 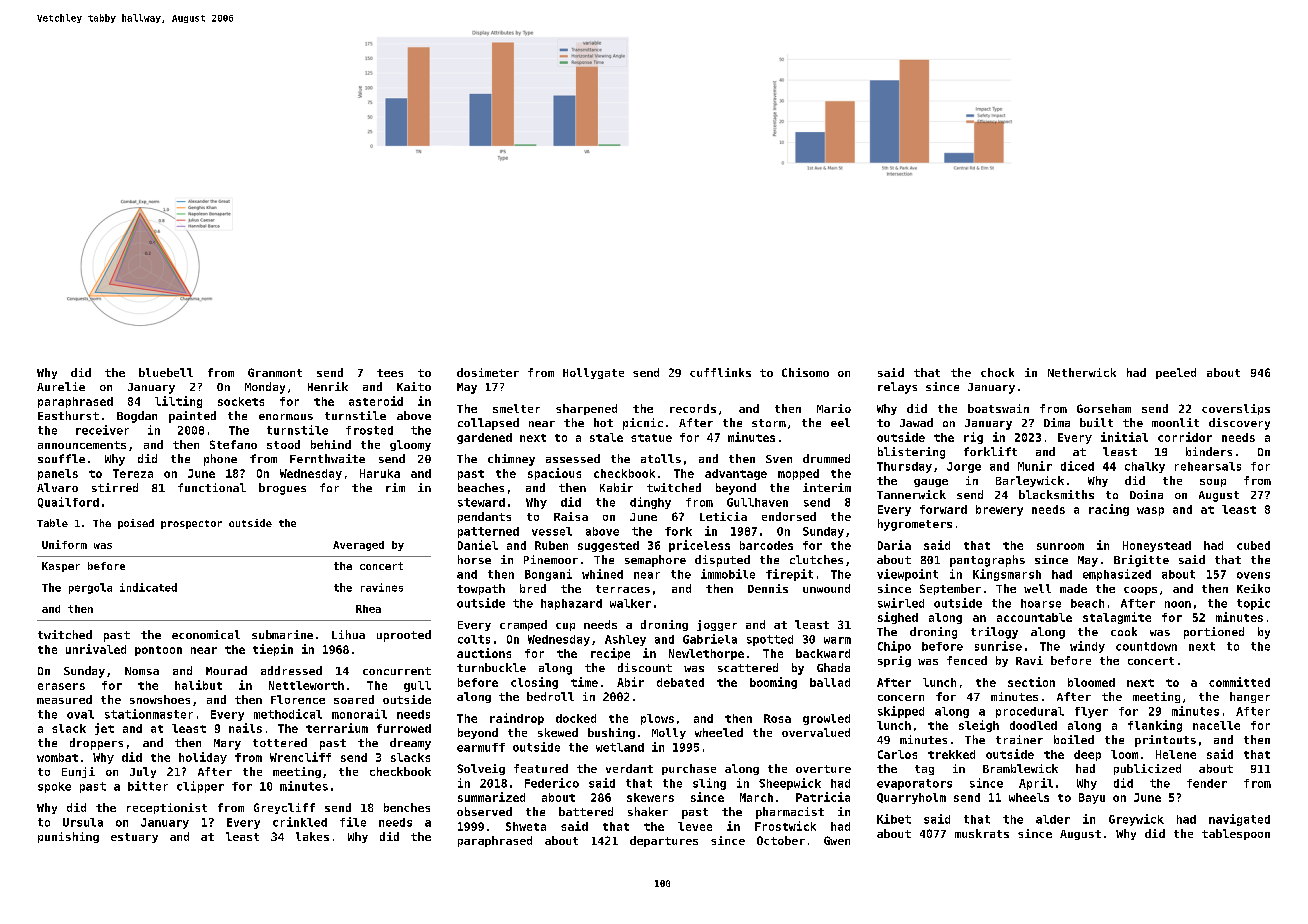 What do you see at coordinates (478, 545) in the screenshot?
I see `Daniel` at bounding box center [478, 545].
